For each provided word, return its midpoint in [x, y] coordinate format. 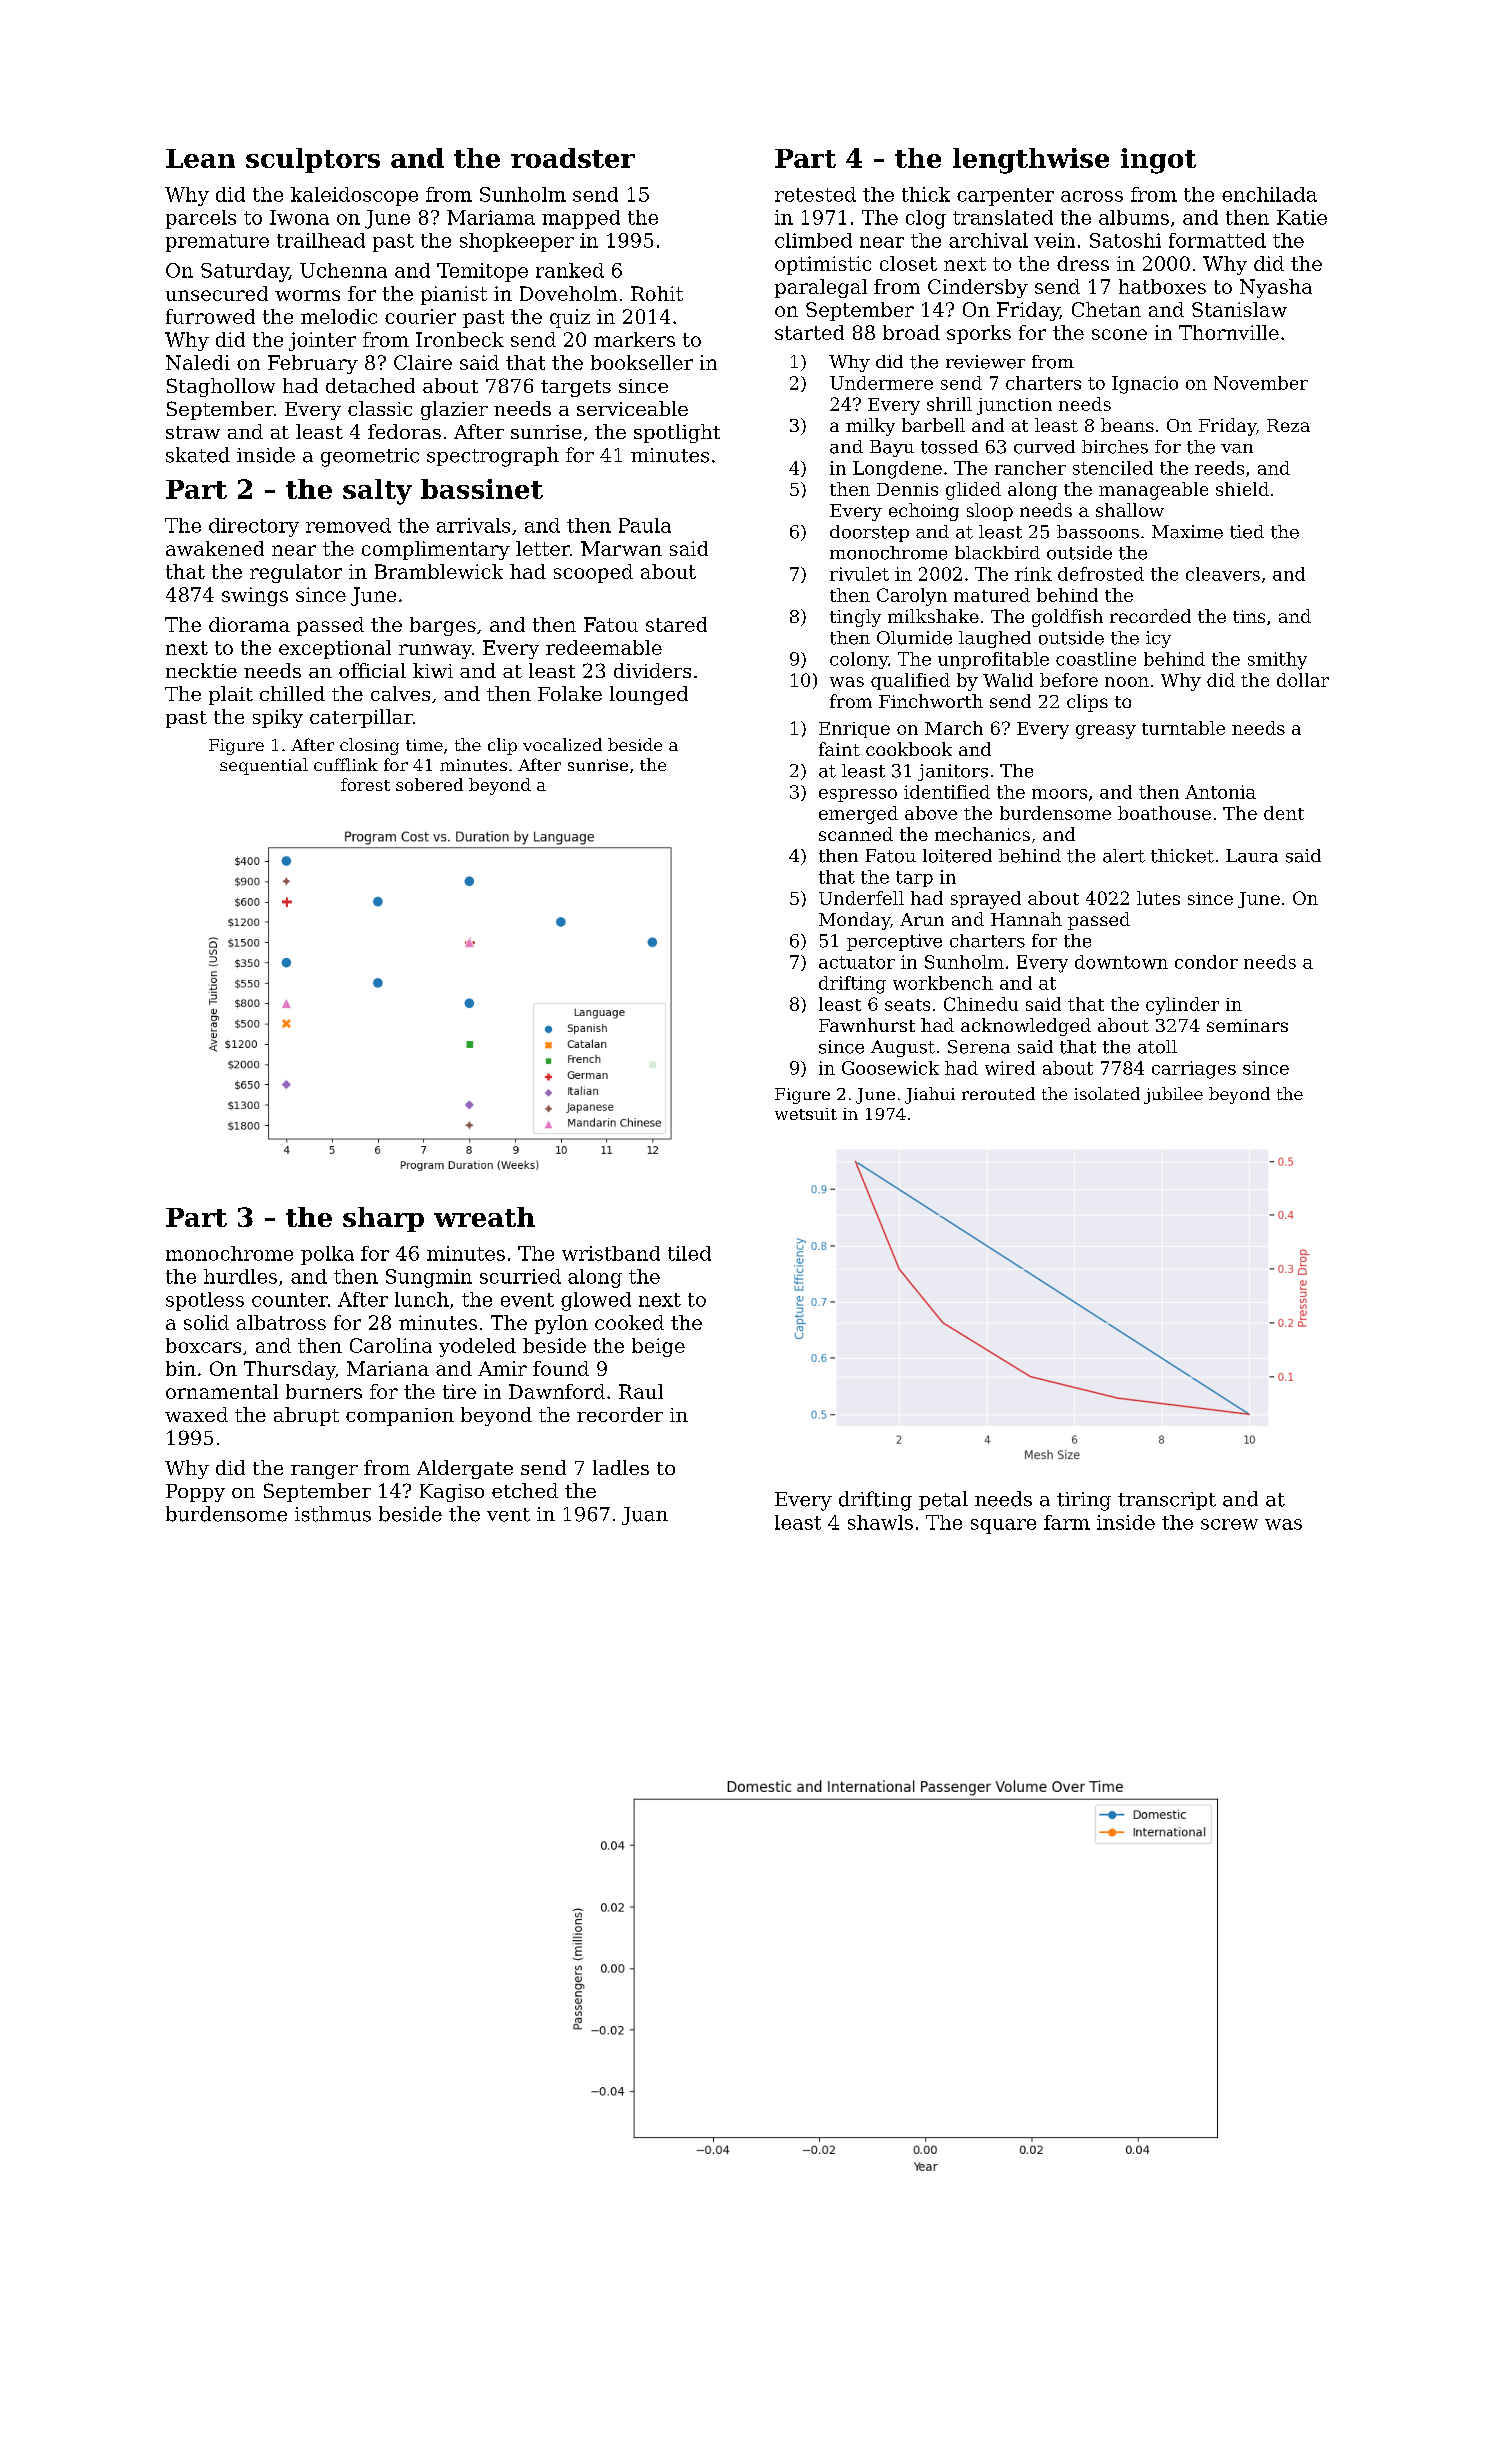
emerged [858, 815]
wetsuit [806, 1114]
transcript [1167, 1501]
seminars [1247, 1025]
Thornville [1229, 332]
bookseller [642, 362]
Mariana [388, 1368]
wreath [484, 1217]
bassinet [482, 489]
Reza [1288, 425]
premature [217, 243]
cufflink [346, 764]
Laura [1252, 856]
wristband [611, 1253]
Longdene [897, 470]
